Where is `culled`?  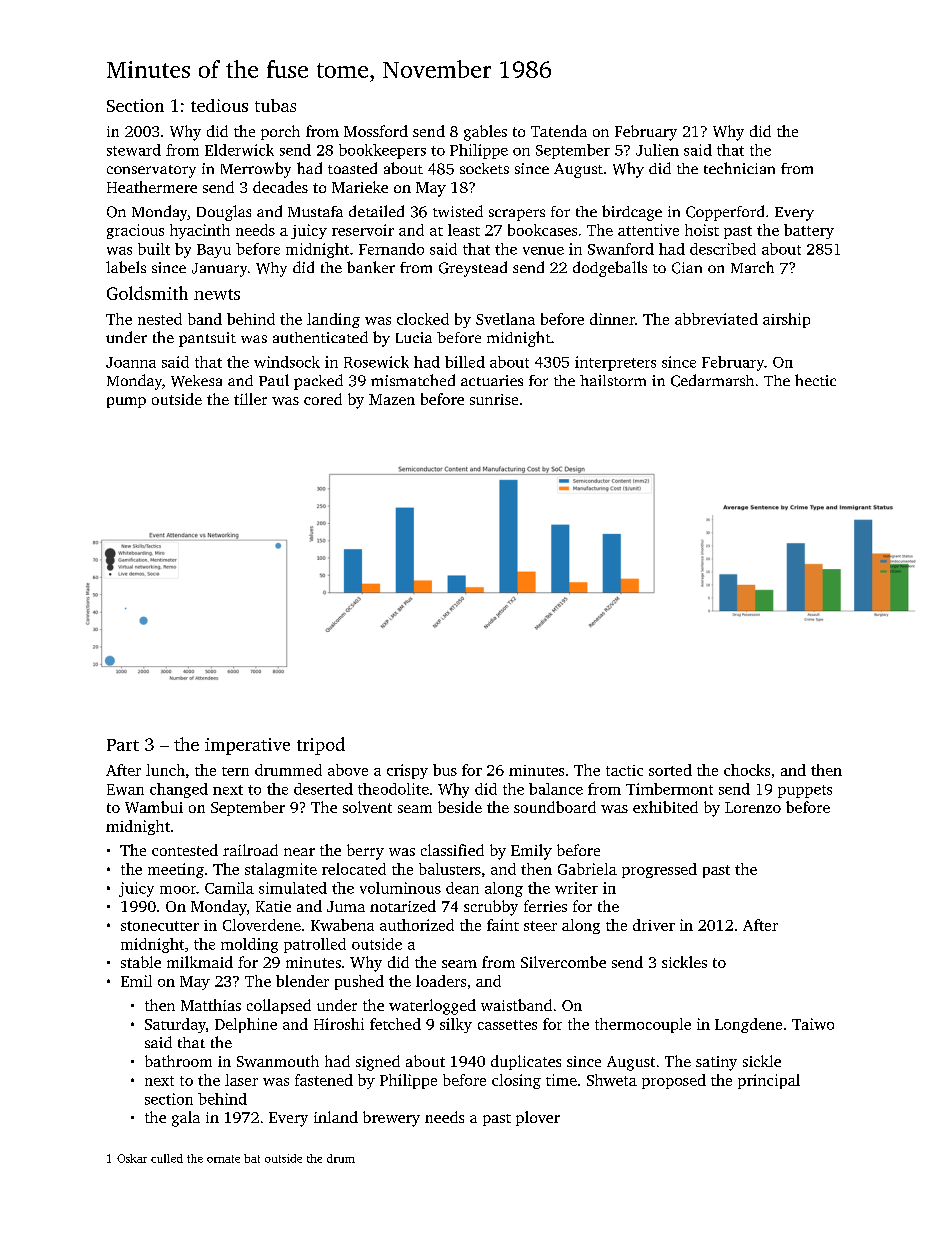
culled is located at coordinates (167, 1158).
